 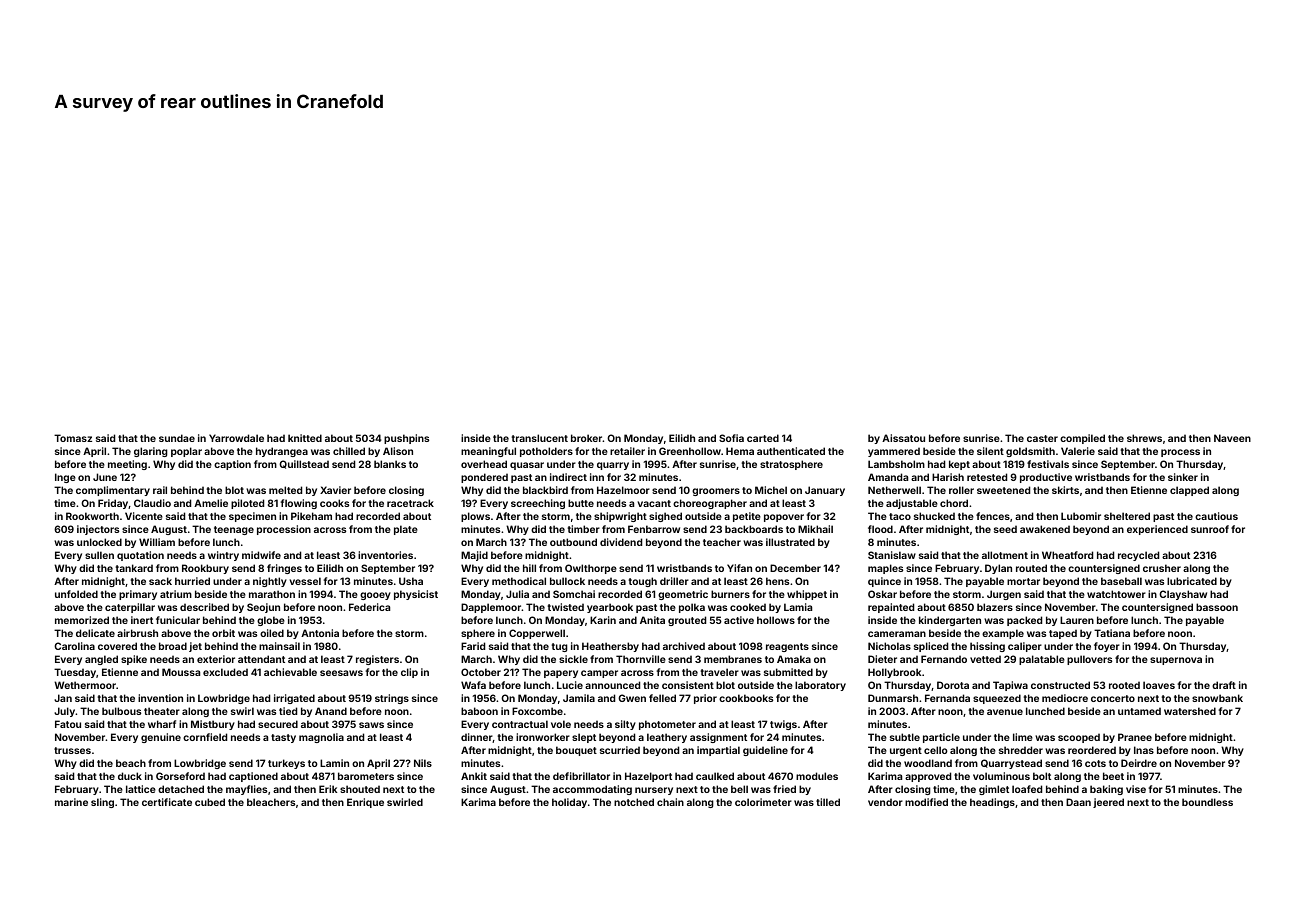 I want to click on nightly, so click(x=270, y=582).
